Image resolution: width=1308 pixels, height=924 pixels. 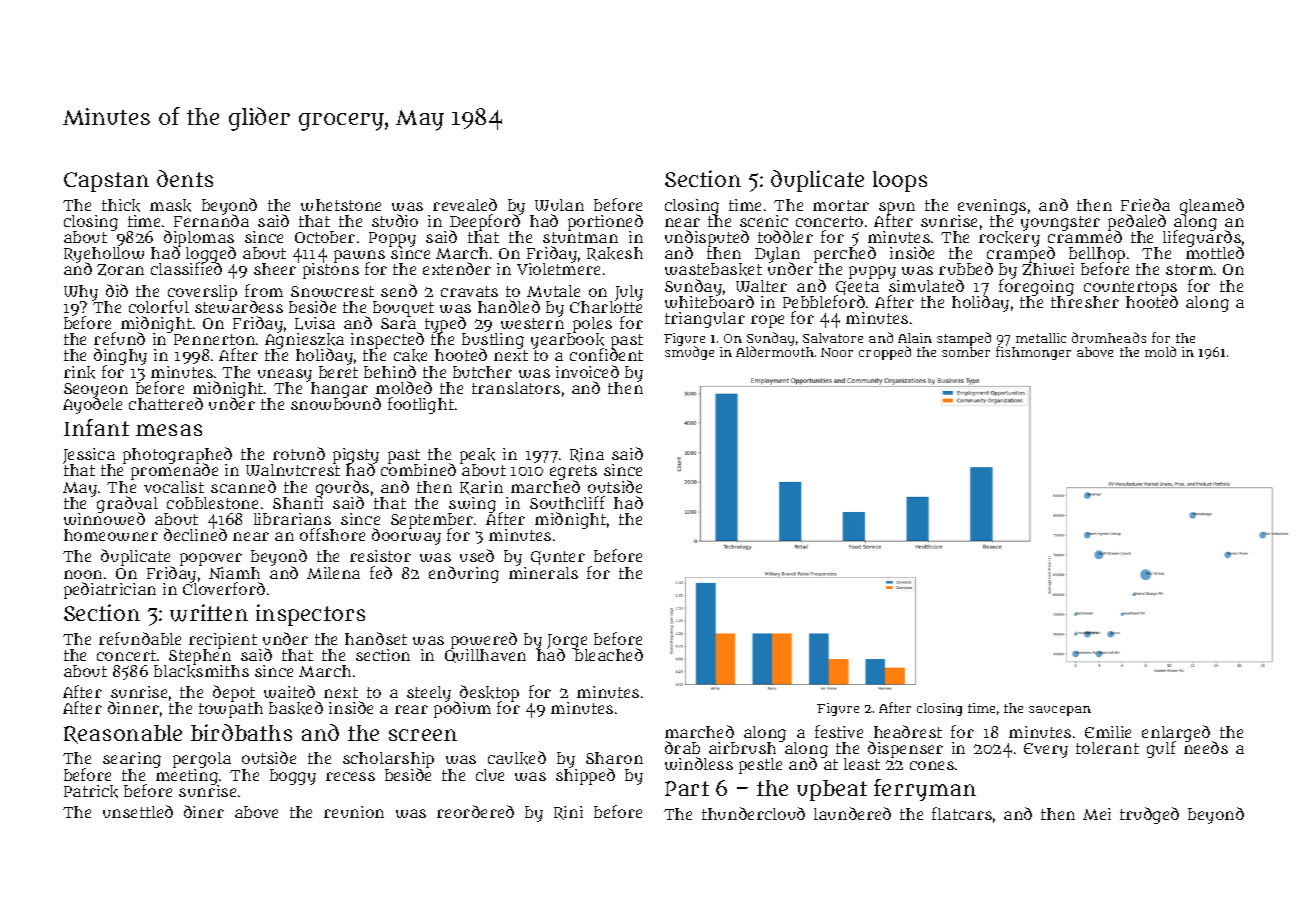 What do you see at coordinates (516, 388) in the page?
I see `translators` at bounding box center [516, 388].
